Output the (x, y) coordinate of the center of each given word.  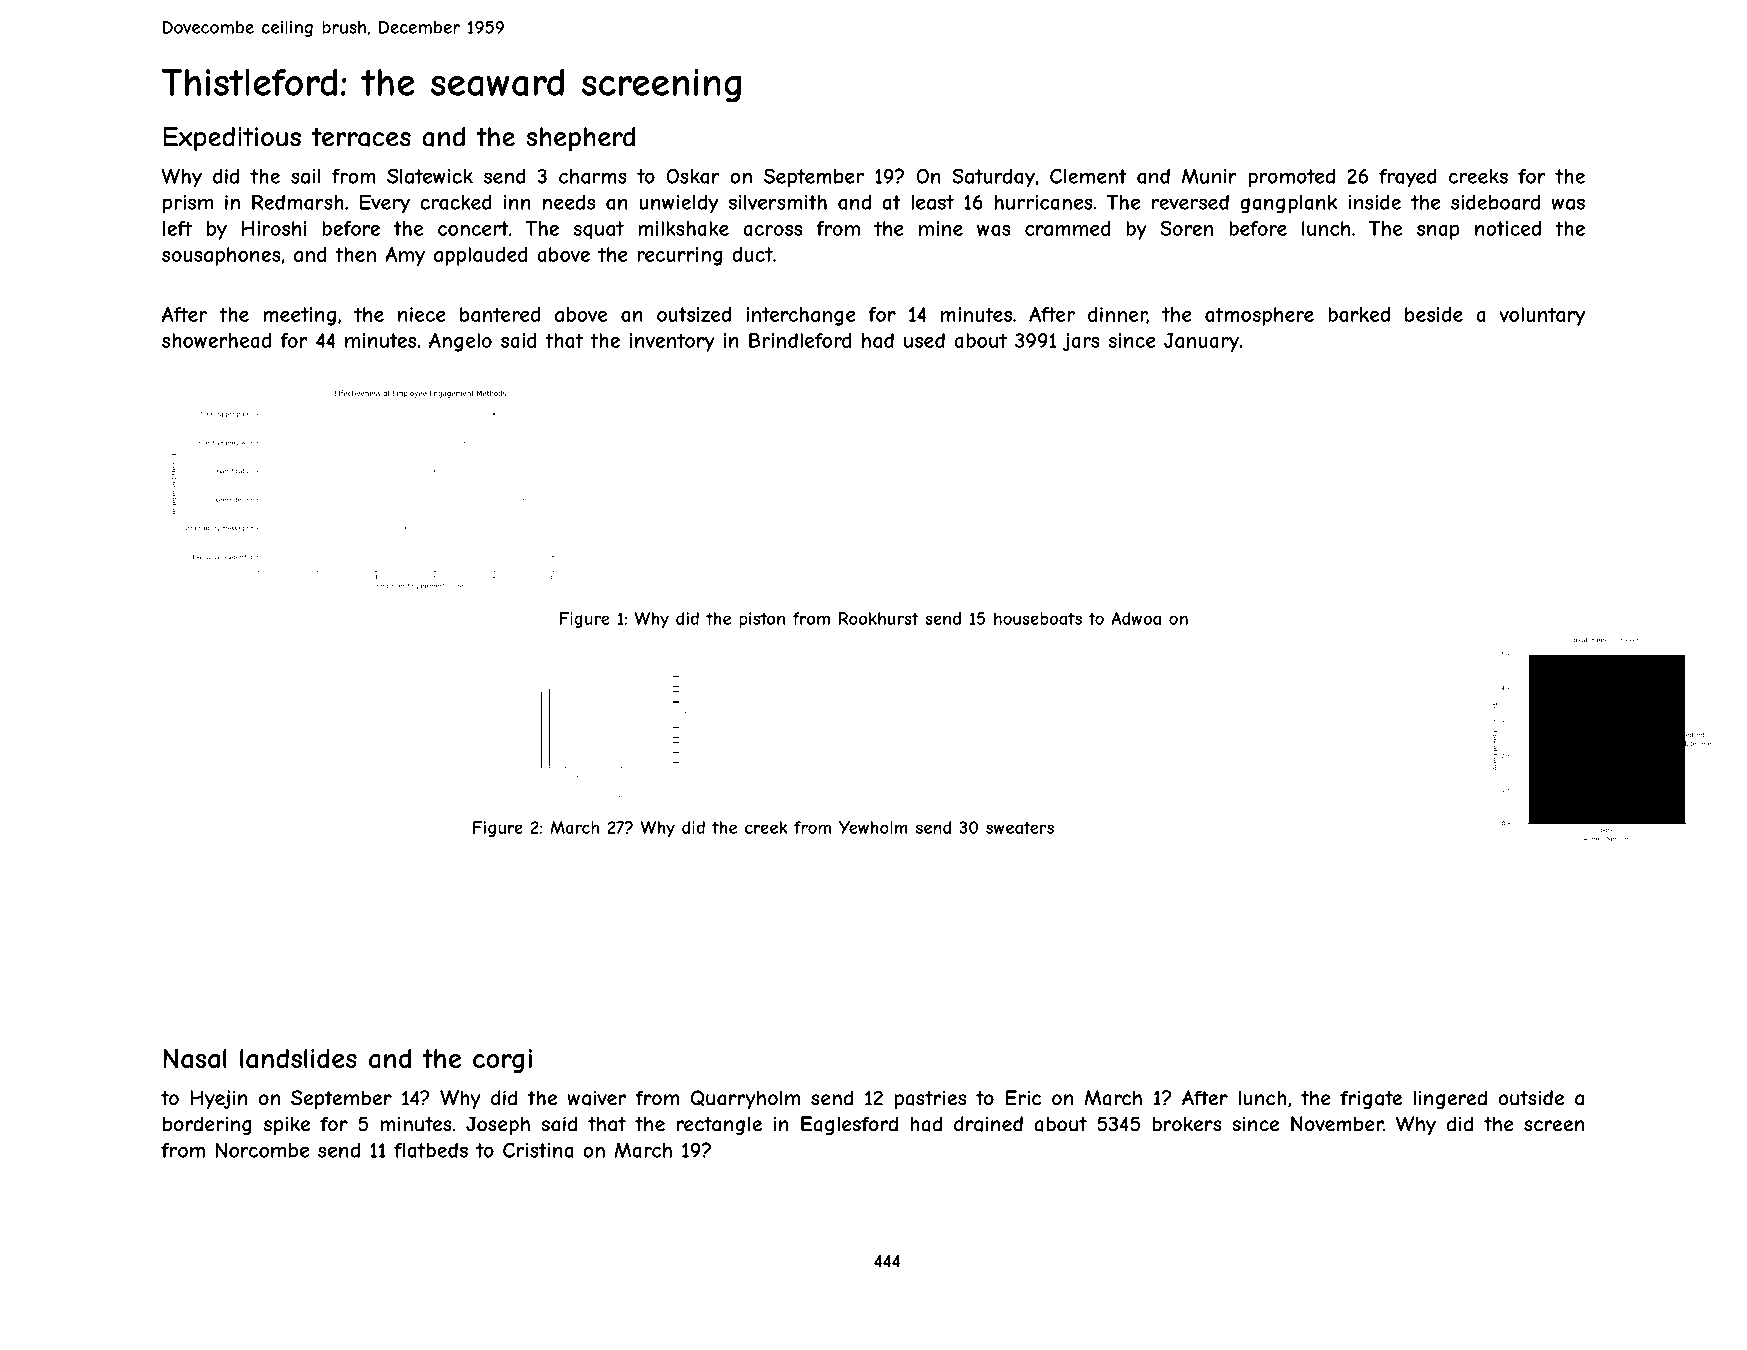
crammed (1068, 228)
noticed (1508, 228)
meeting (299, 316)
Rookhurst (879, 618)
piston (762, 620)
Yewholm (873, 827)
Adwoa (1136, 618)
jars (1081, 342)
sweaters (1020, 828)
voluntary (1542, 316)
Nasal (195, 1058)
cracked (456, 202)
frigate (1371, 1099)
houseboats (1038, 618)
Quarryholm (745, 1100)
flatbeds (431, 1150)
